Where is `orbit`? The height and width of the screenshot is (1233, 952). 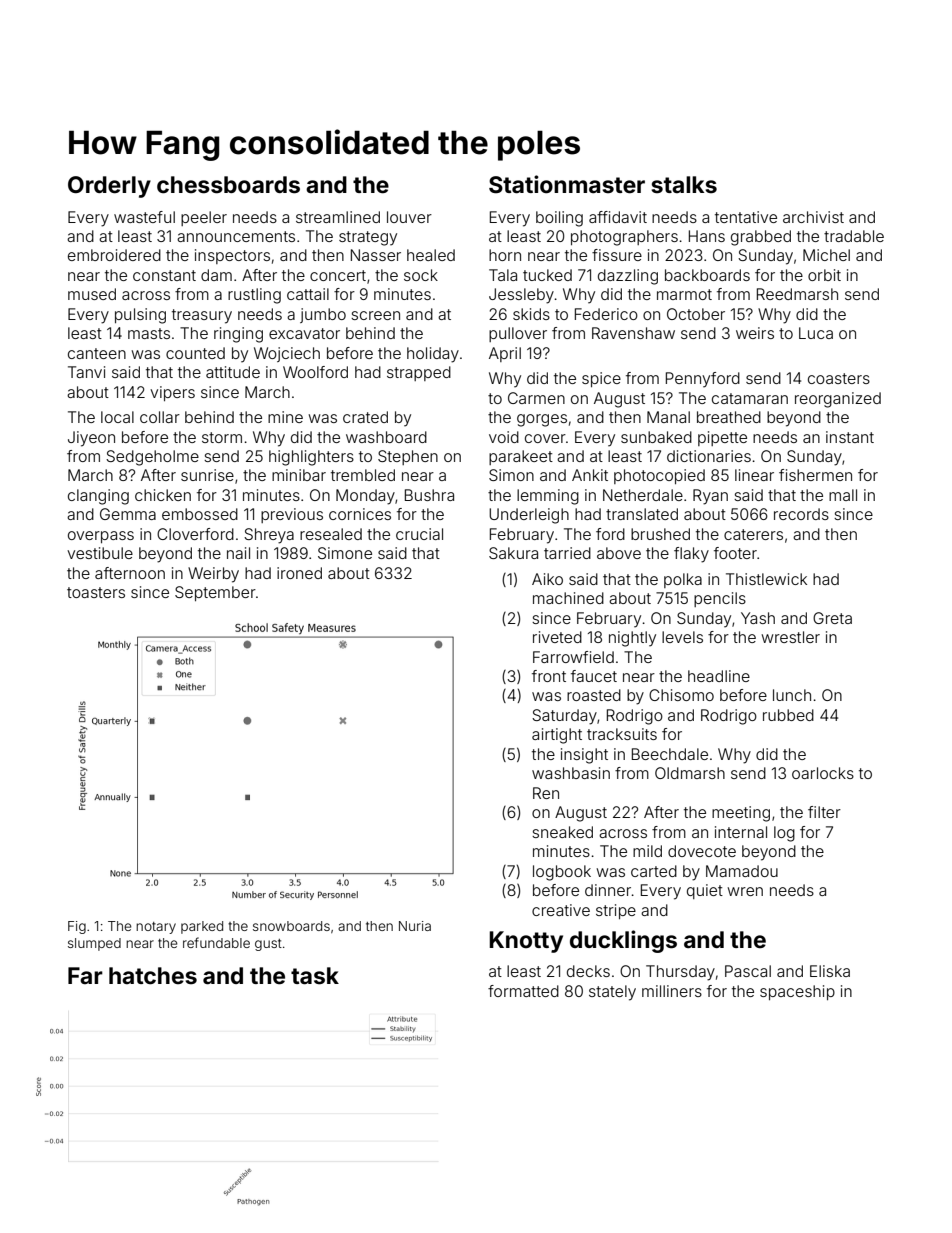
orbit is located at coordinates (824, 275).
